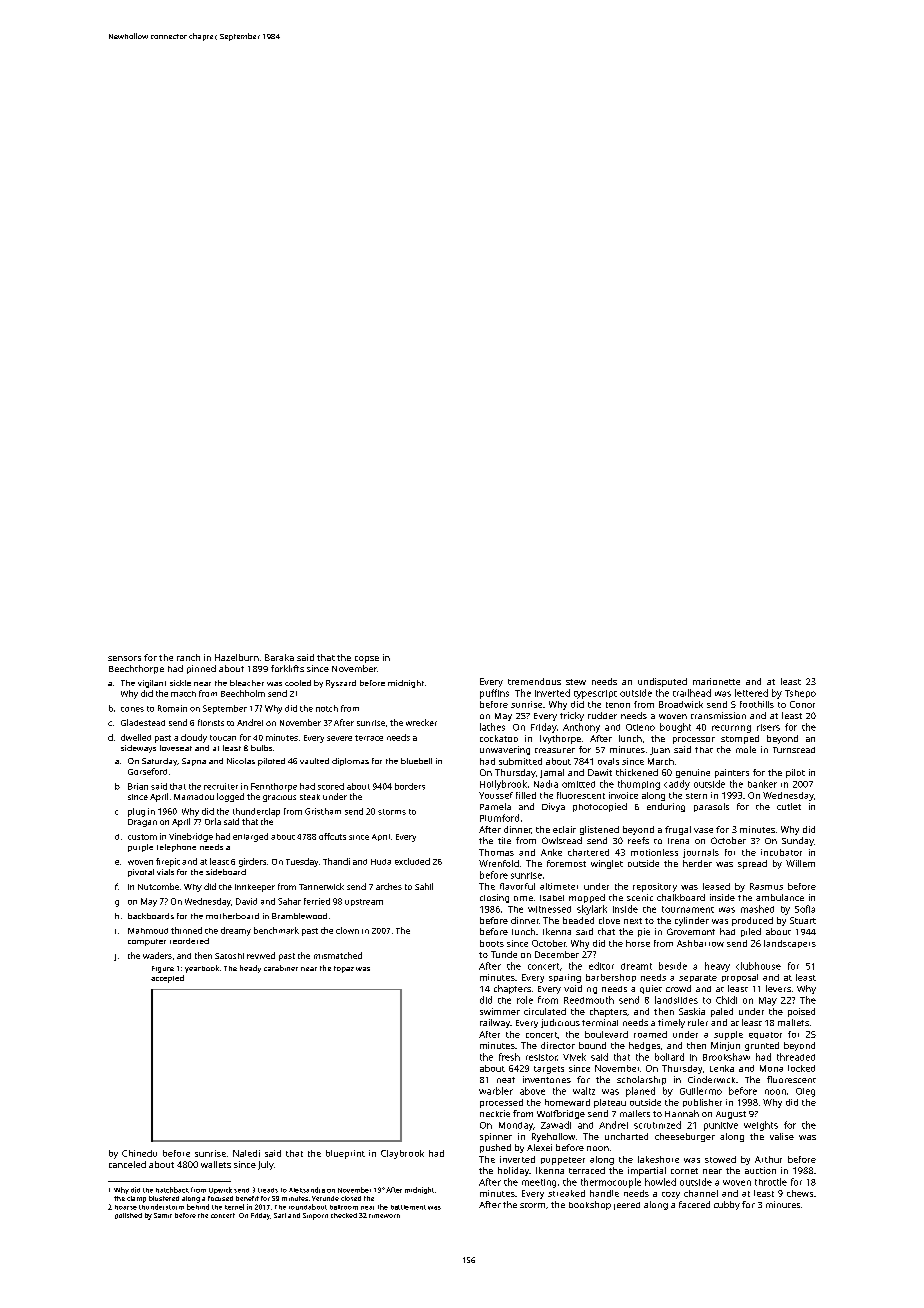 The width and height of the document is (924, 1308). Describe the element at coordinates (331, 786) in the document. I see `scored` at that location.
